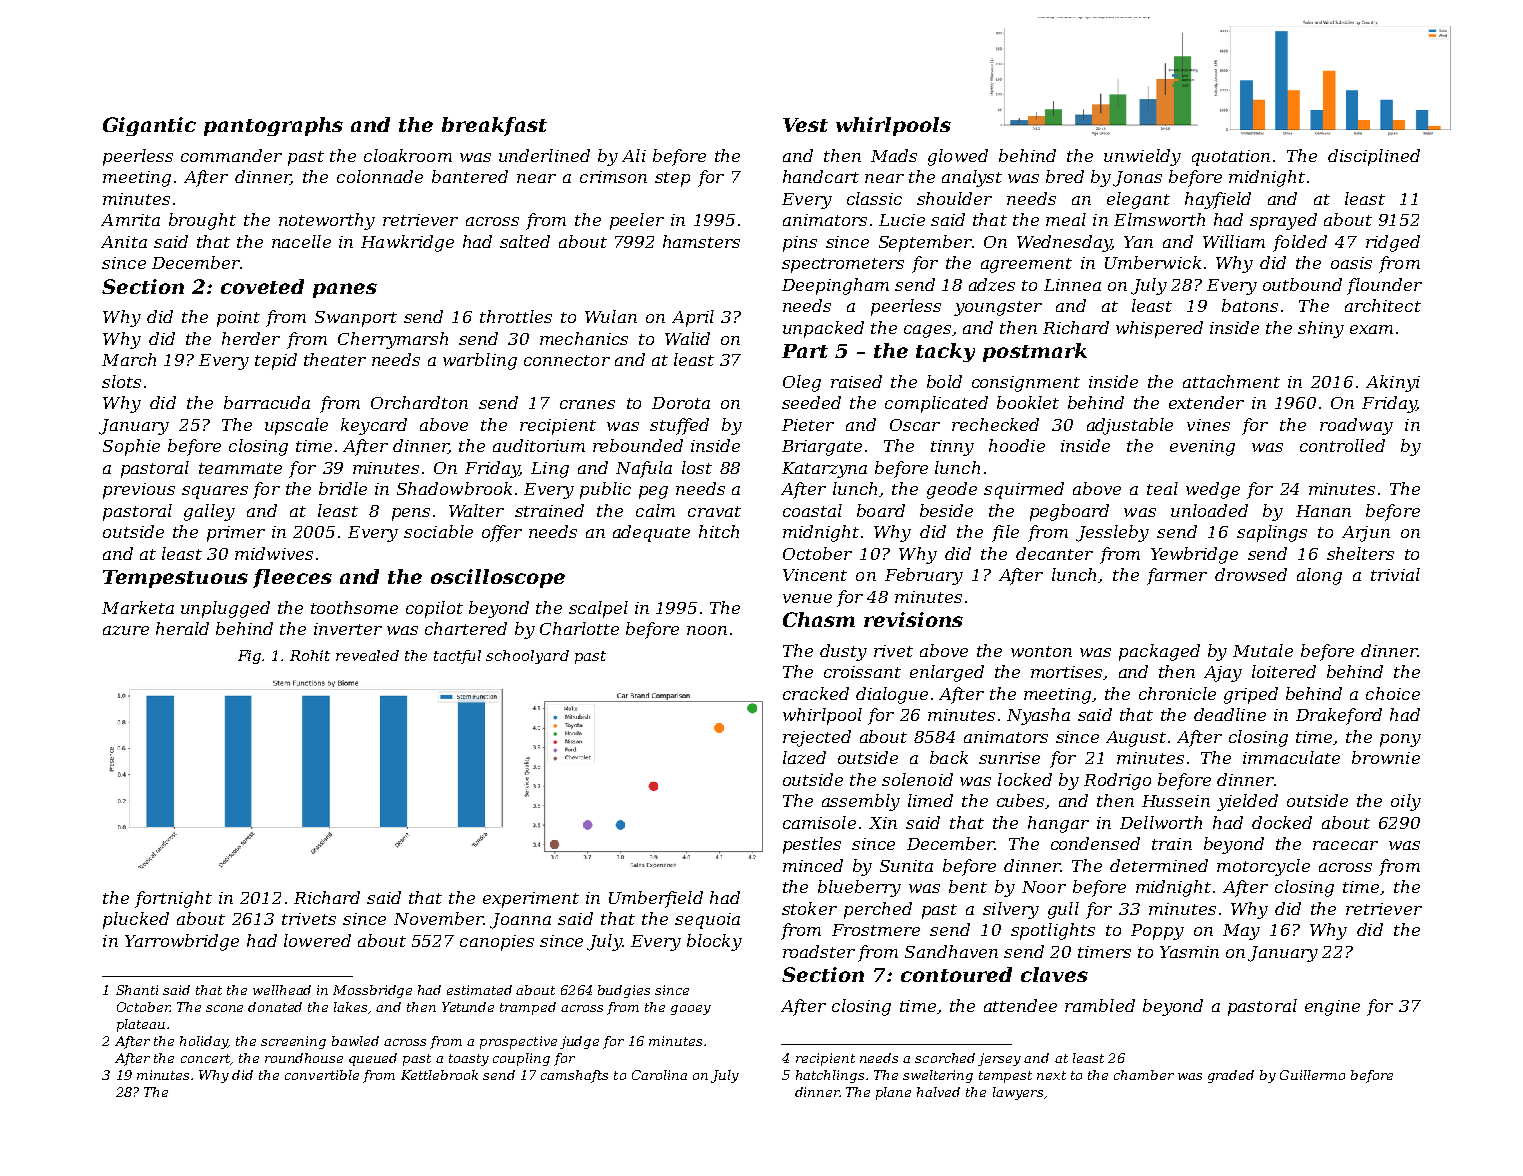 Image resolution: width=1523 pixels, height=1176 pixels. Describe the element at coordinates (1356, 426) in the screenshot. I see `roadway` at that location.
